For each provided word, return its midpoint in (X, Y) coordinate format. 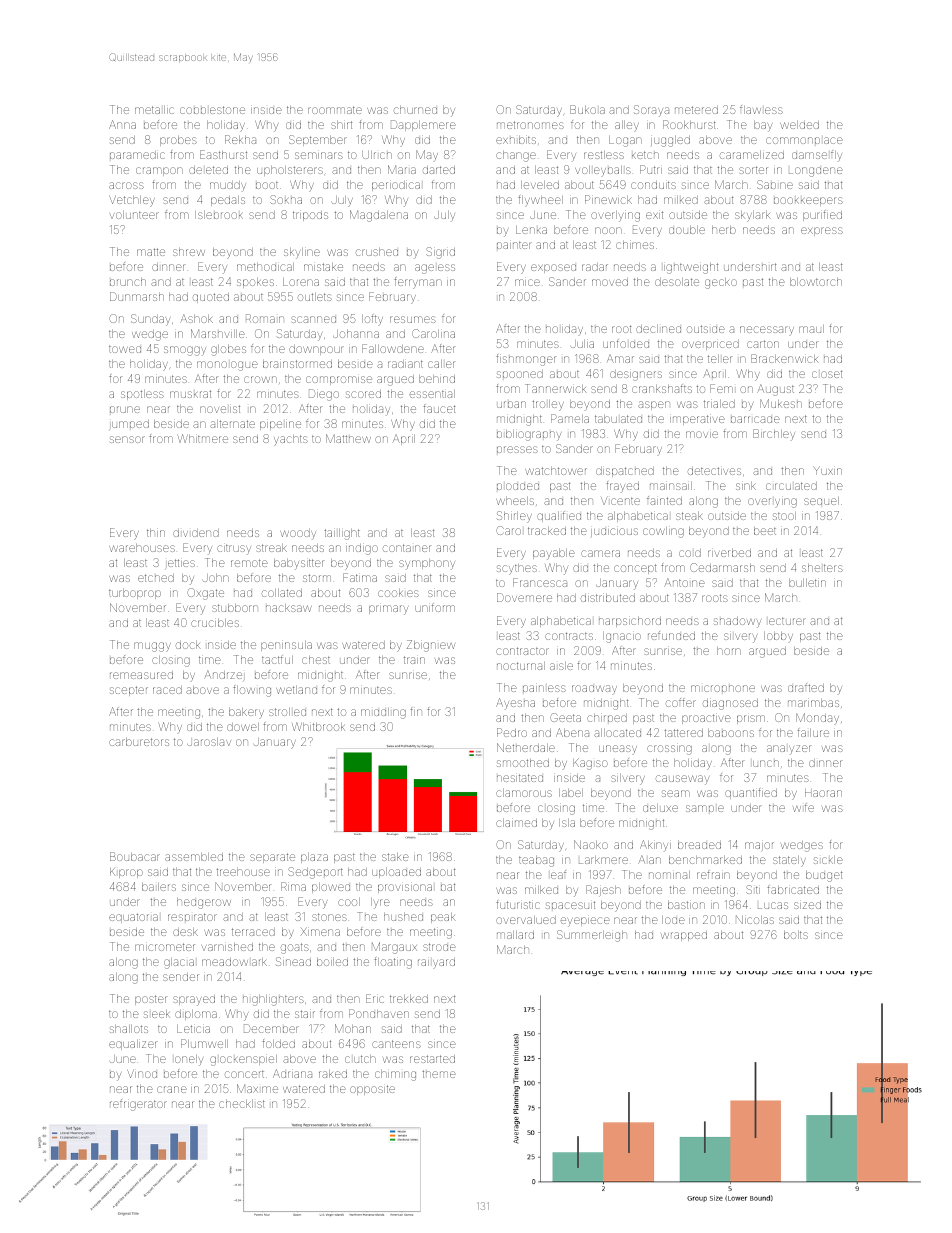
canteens (396, 1044)
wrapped (684, 936)
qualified (559, 517)
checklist (242, 1104)
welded (799, 125)
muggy (152, 647)
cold (690, 553)
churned (415, 110)
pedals (228, 201)
